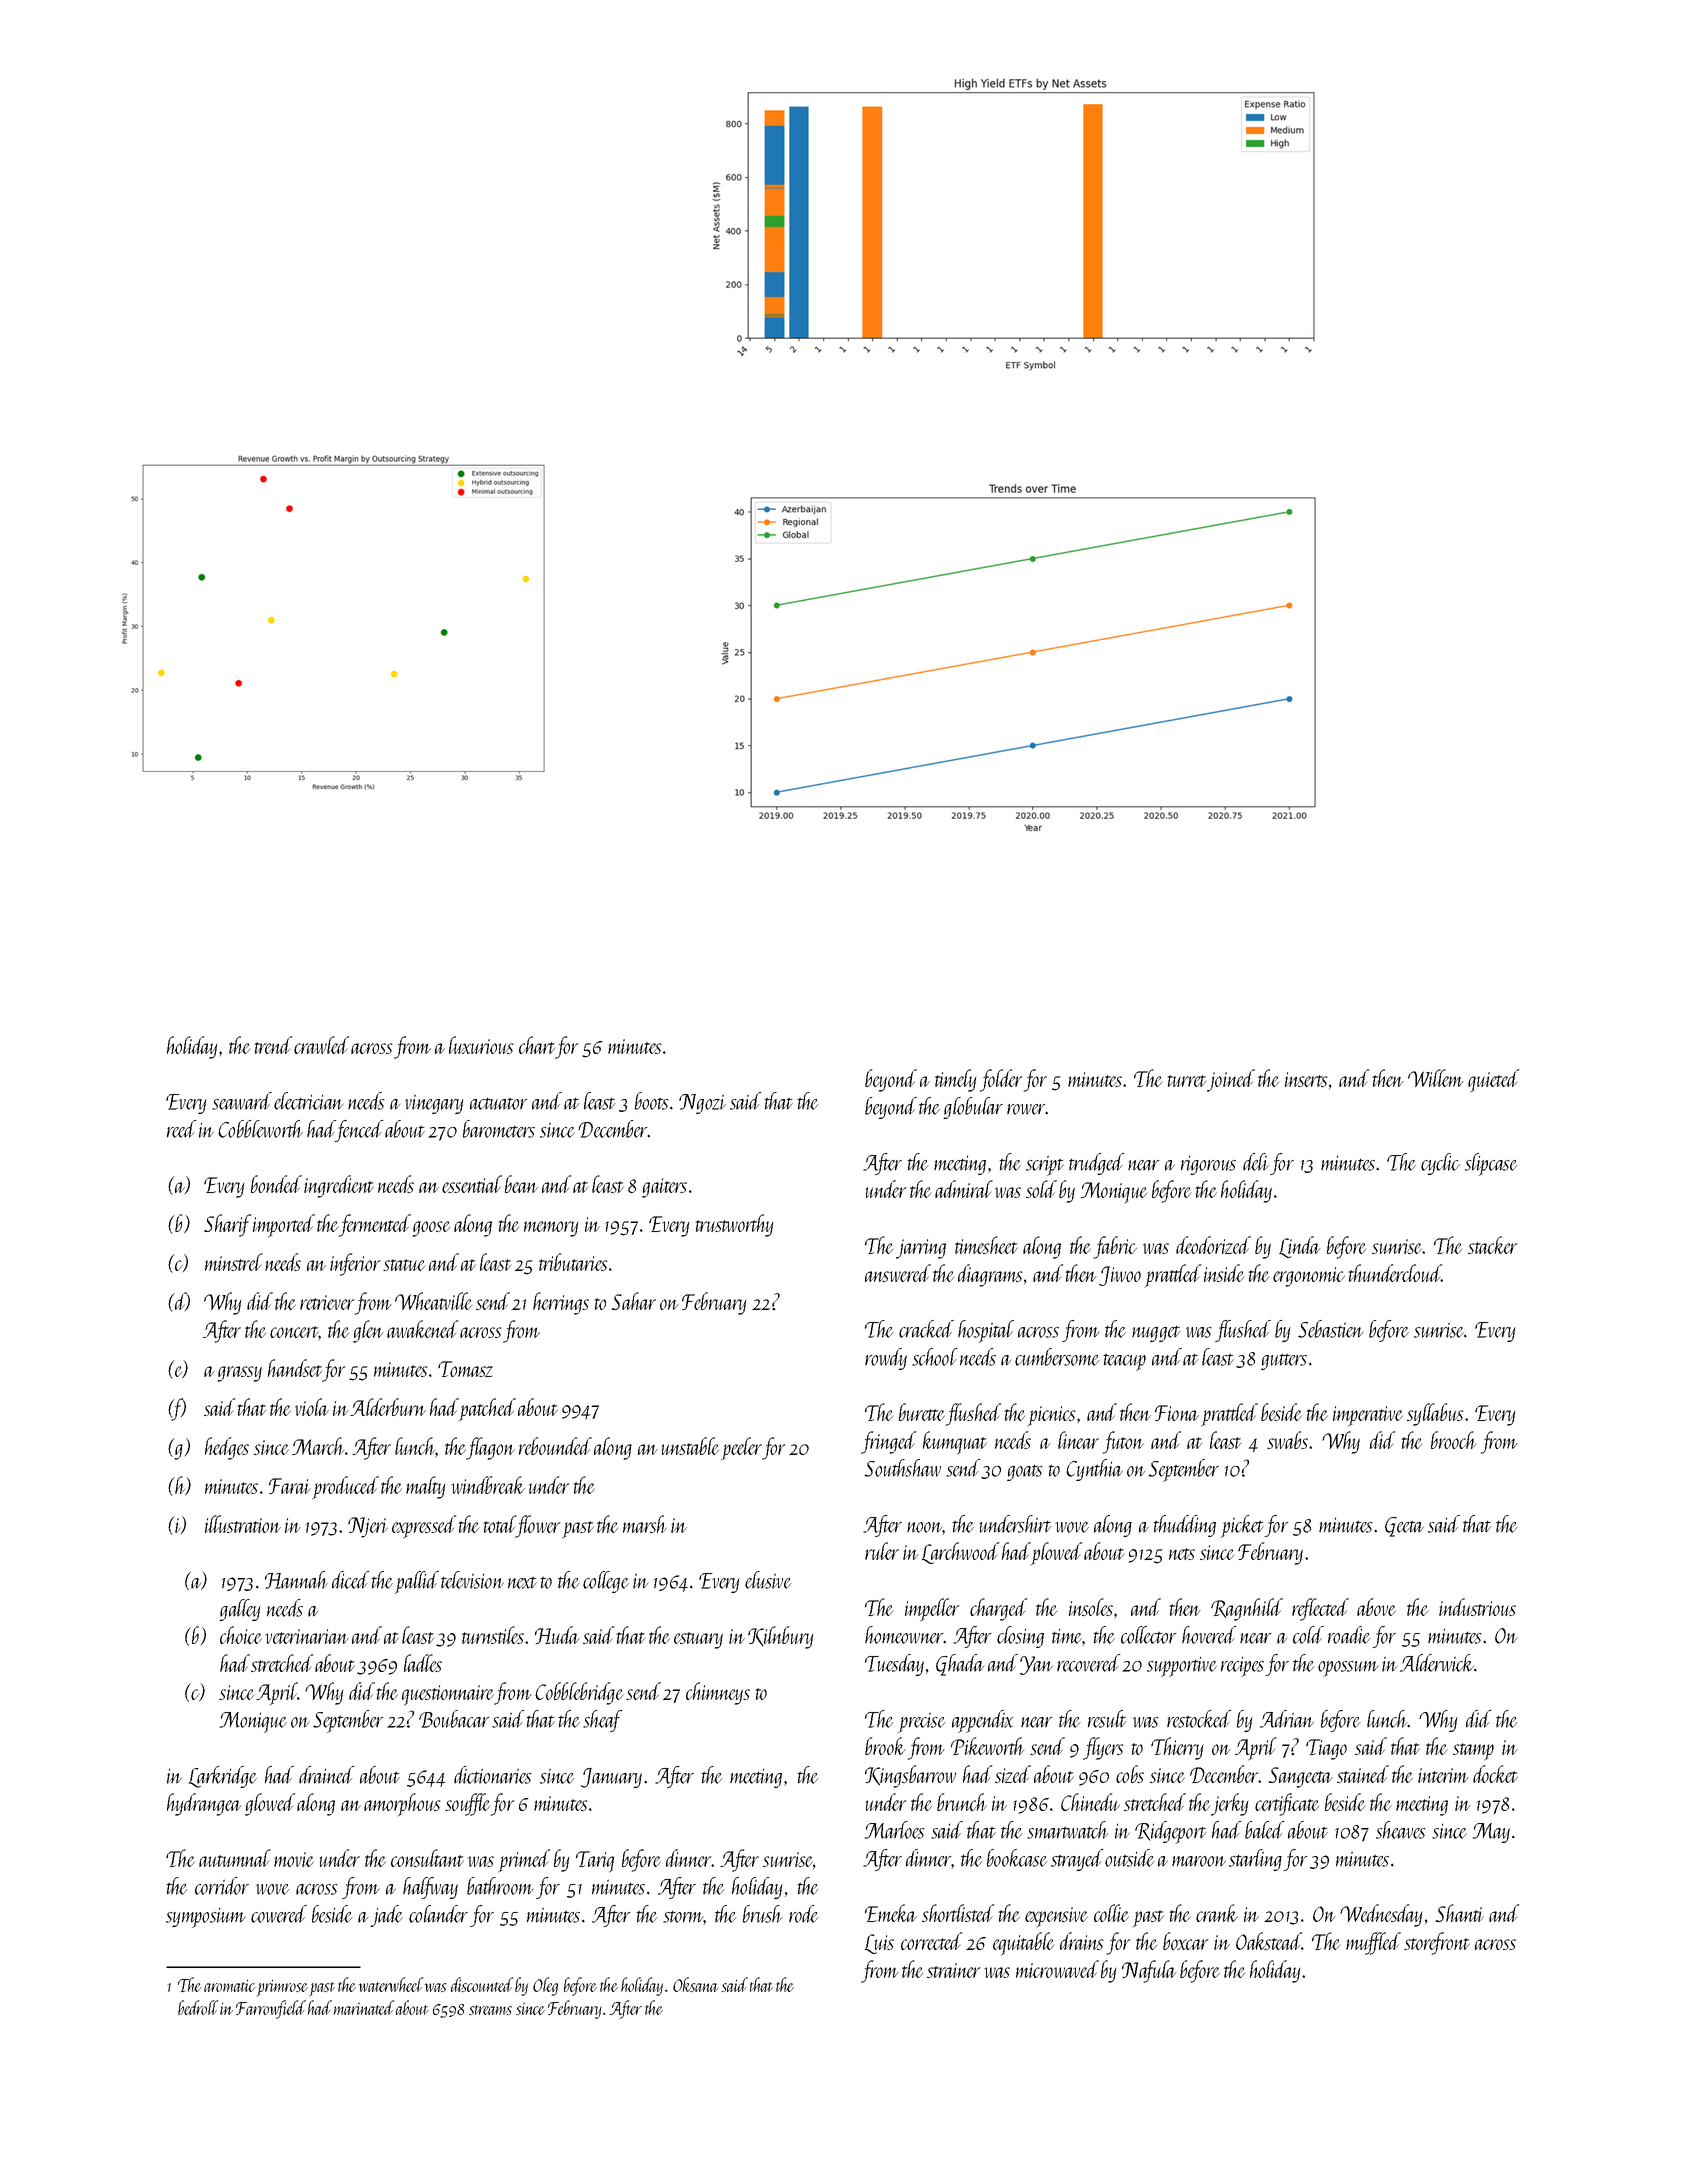 This document has width=1683, height=2178. What do you see at coordinates (198, 2007) in the document?
I see `bedroll` at bounding box center [198, 2007].
